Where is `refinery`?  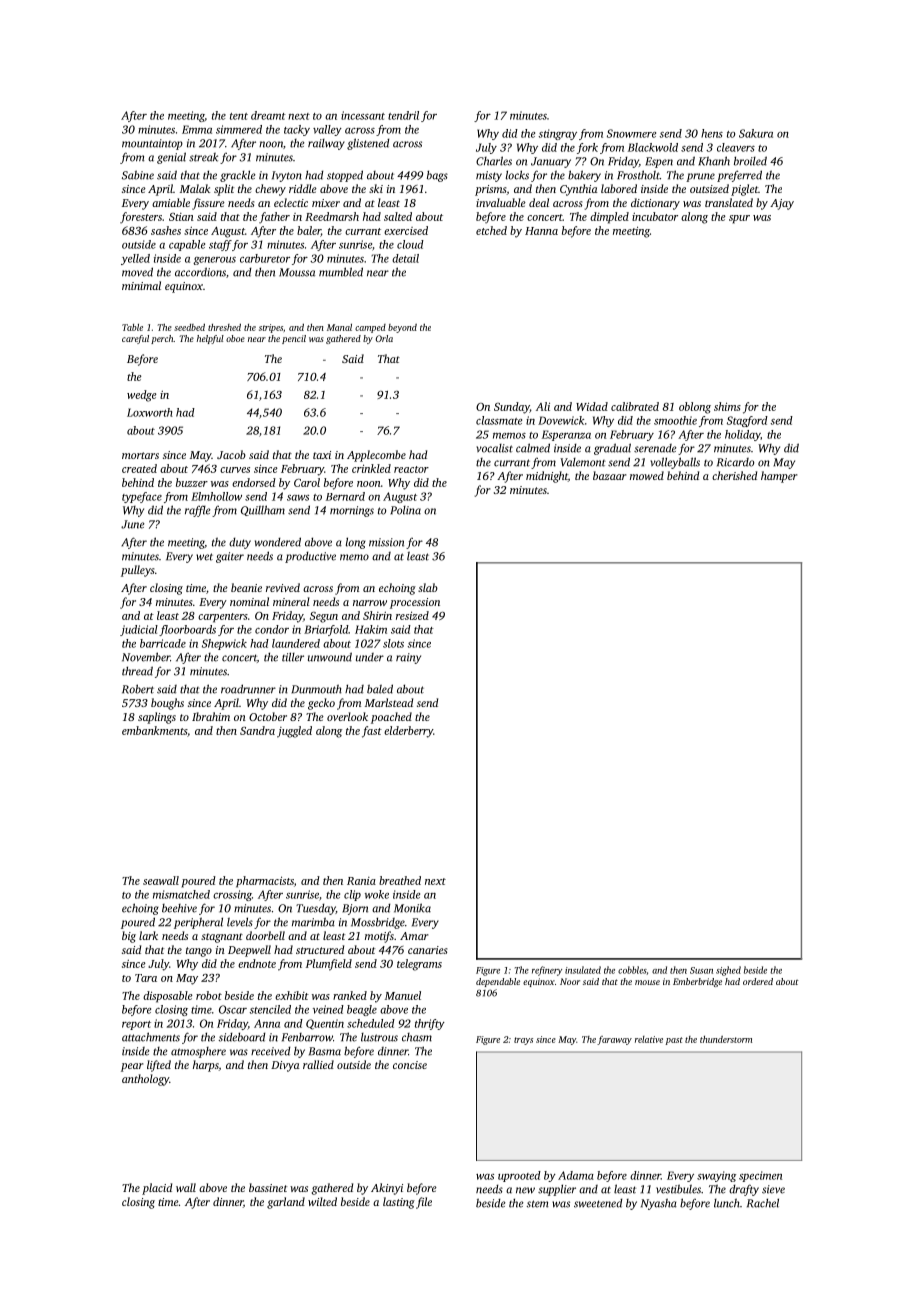 refinery is located at coordinates (547, 971).
